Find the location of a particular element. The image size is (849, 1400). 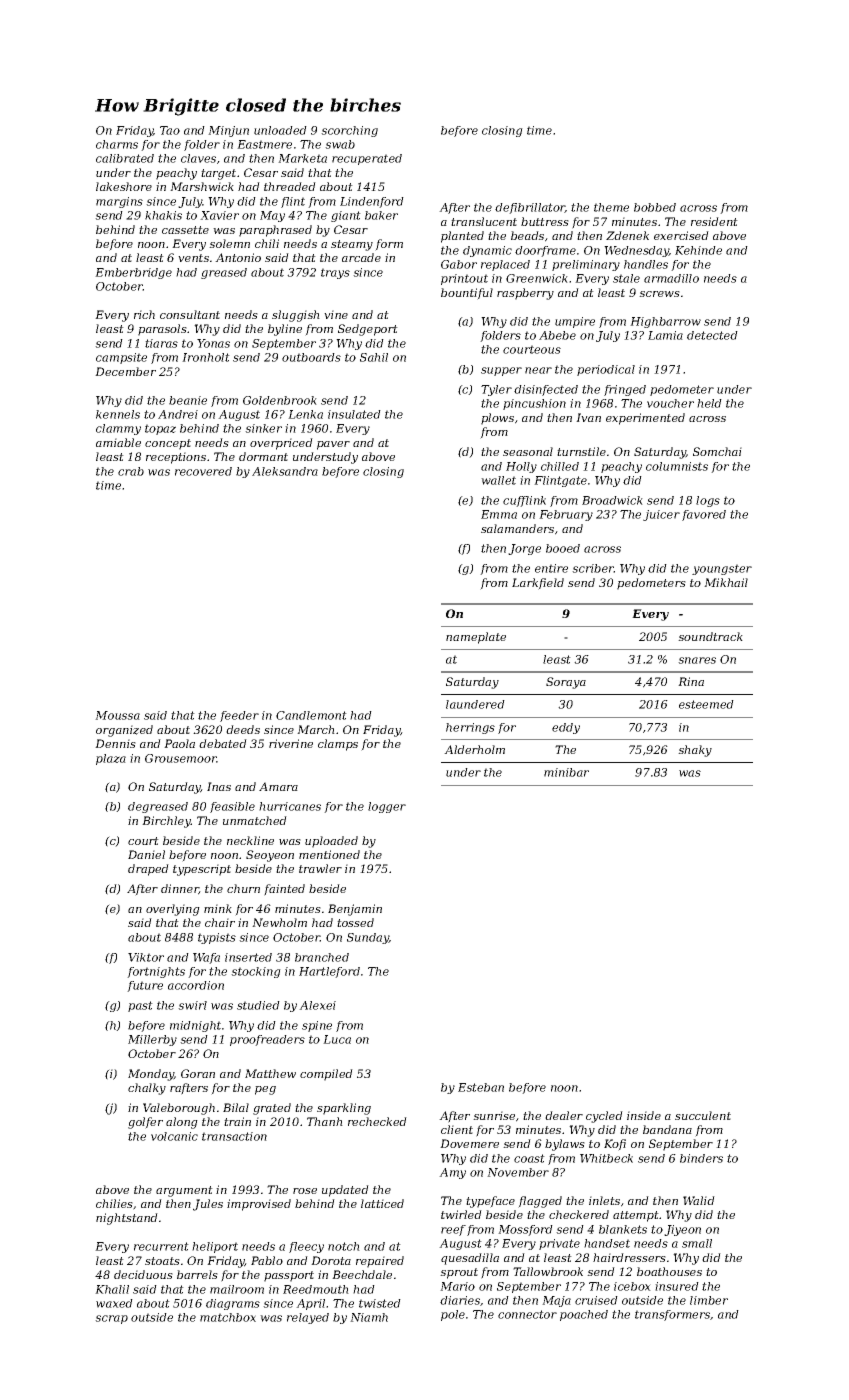

Goldenbrook is located at coordinates (280, 400).
